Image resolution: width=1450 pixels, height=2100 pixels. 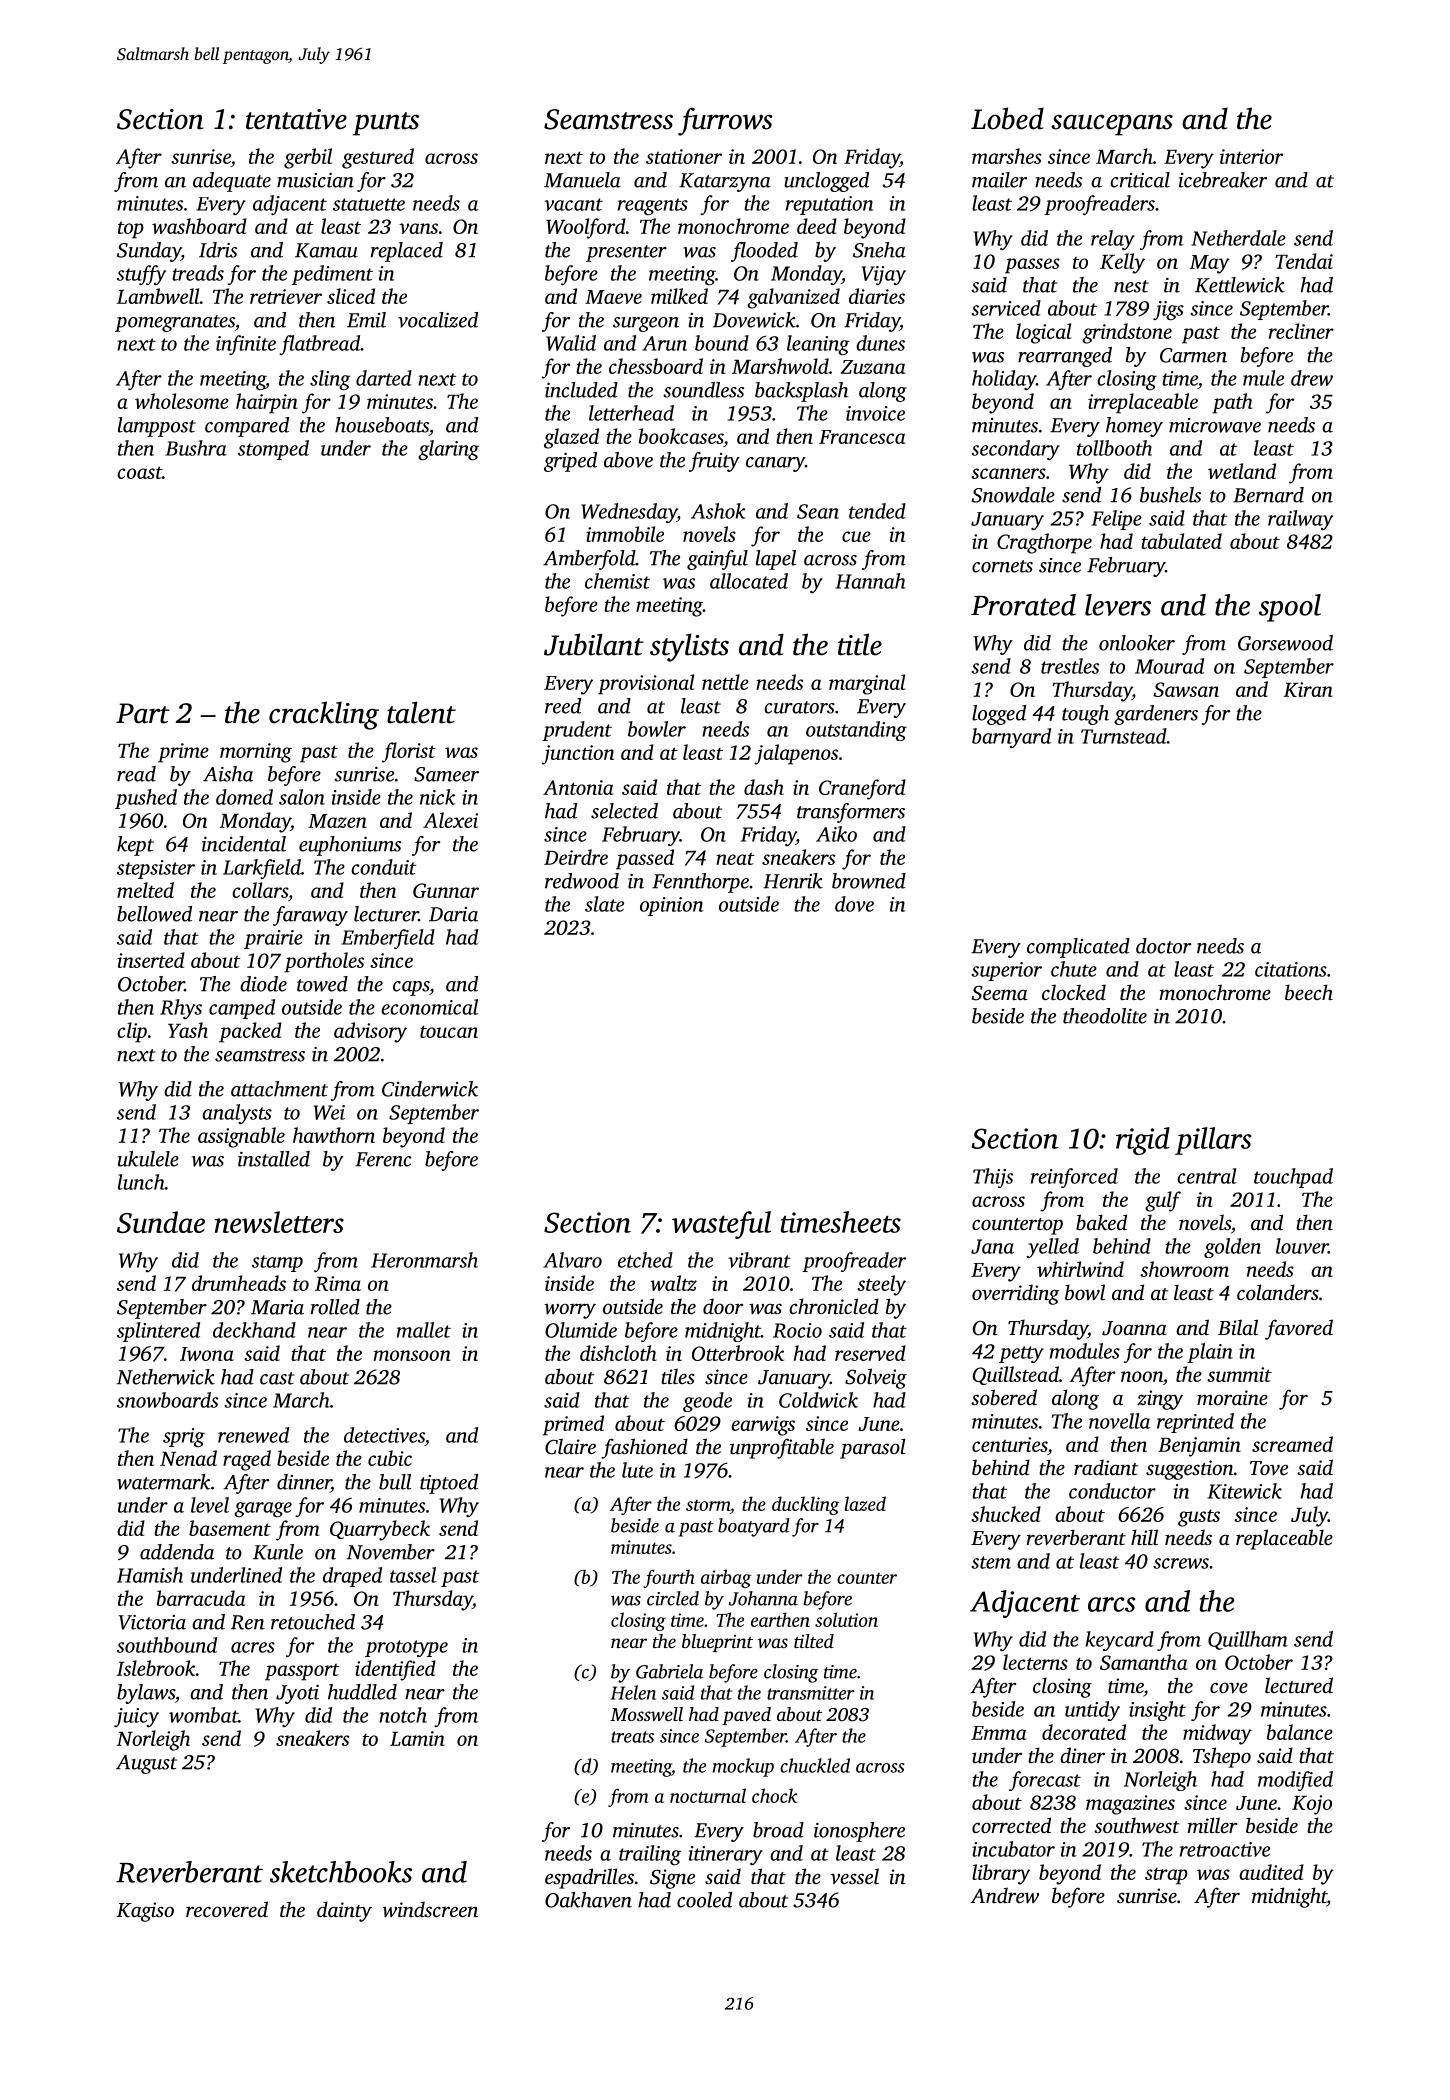 What do you see at coordinates (218, 250) in the image?
I see `Idris` at bounding box center [218, 250].
